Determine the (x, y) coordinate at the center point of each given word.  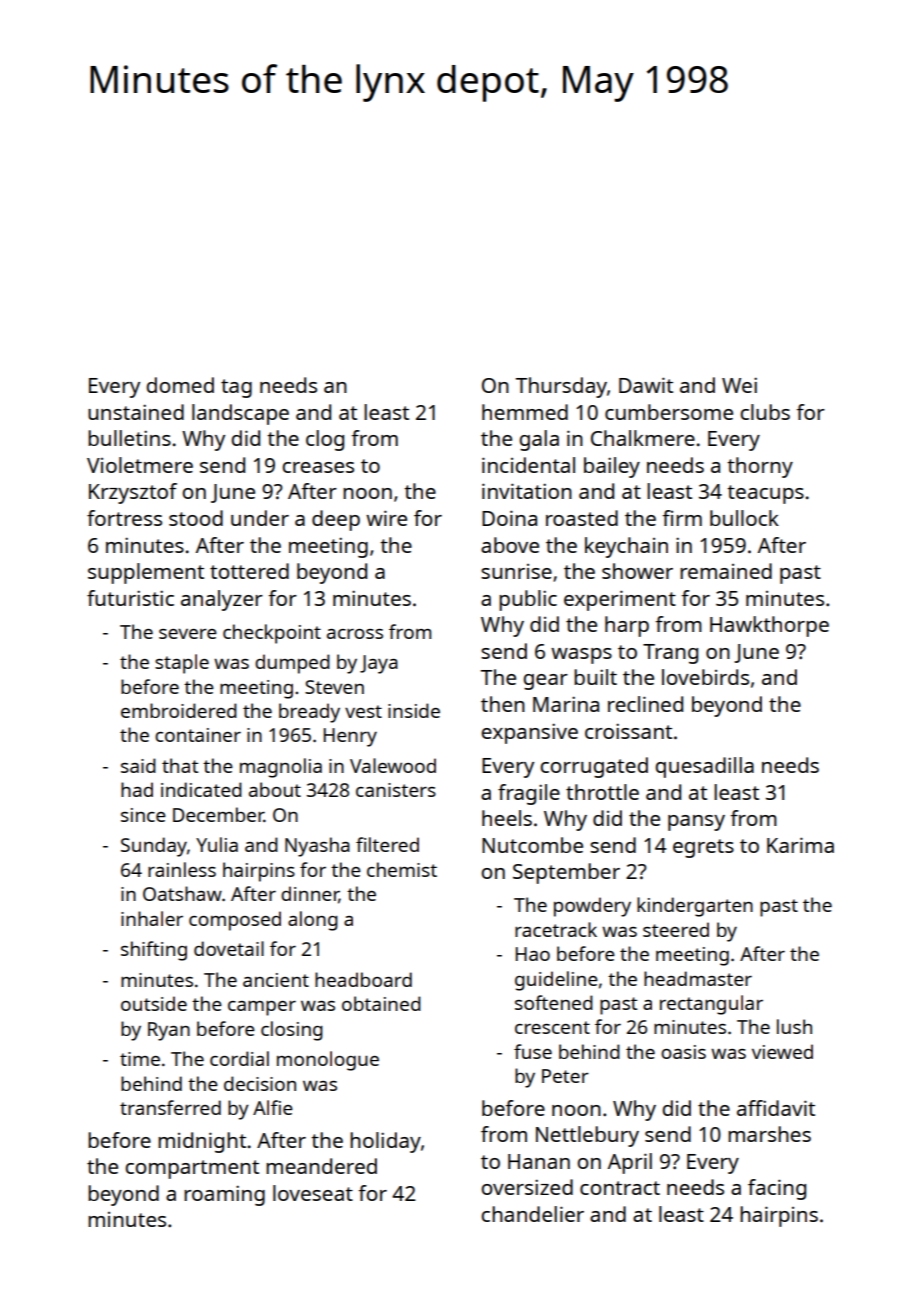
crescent (552, 1027)
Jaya (379, 664)
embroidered (179, 710)
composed (235, 921)
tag (236, 388)
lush (794, 1026)
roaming (224, 1195)
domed (180, 385)
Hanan (539, 1161)
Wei (739, 385)
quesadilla (704, 767)
